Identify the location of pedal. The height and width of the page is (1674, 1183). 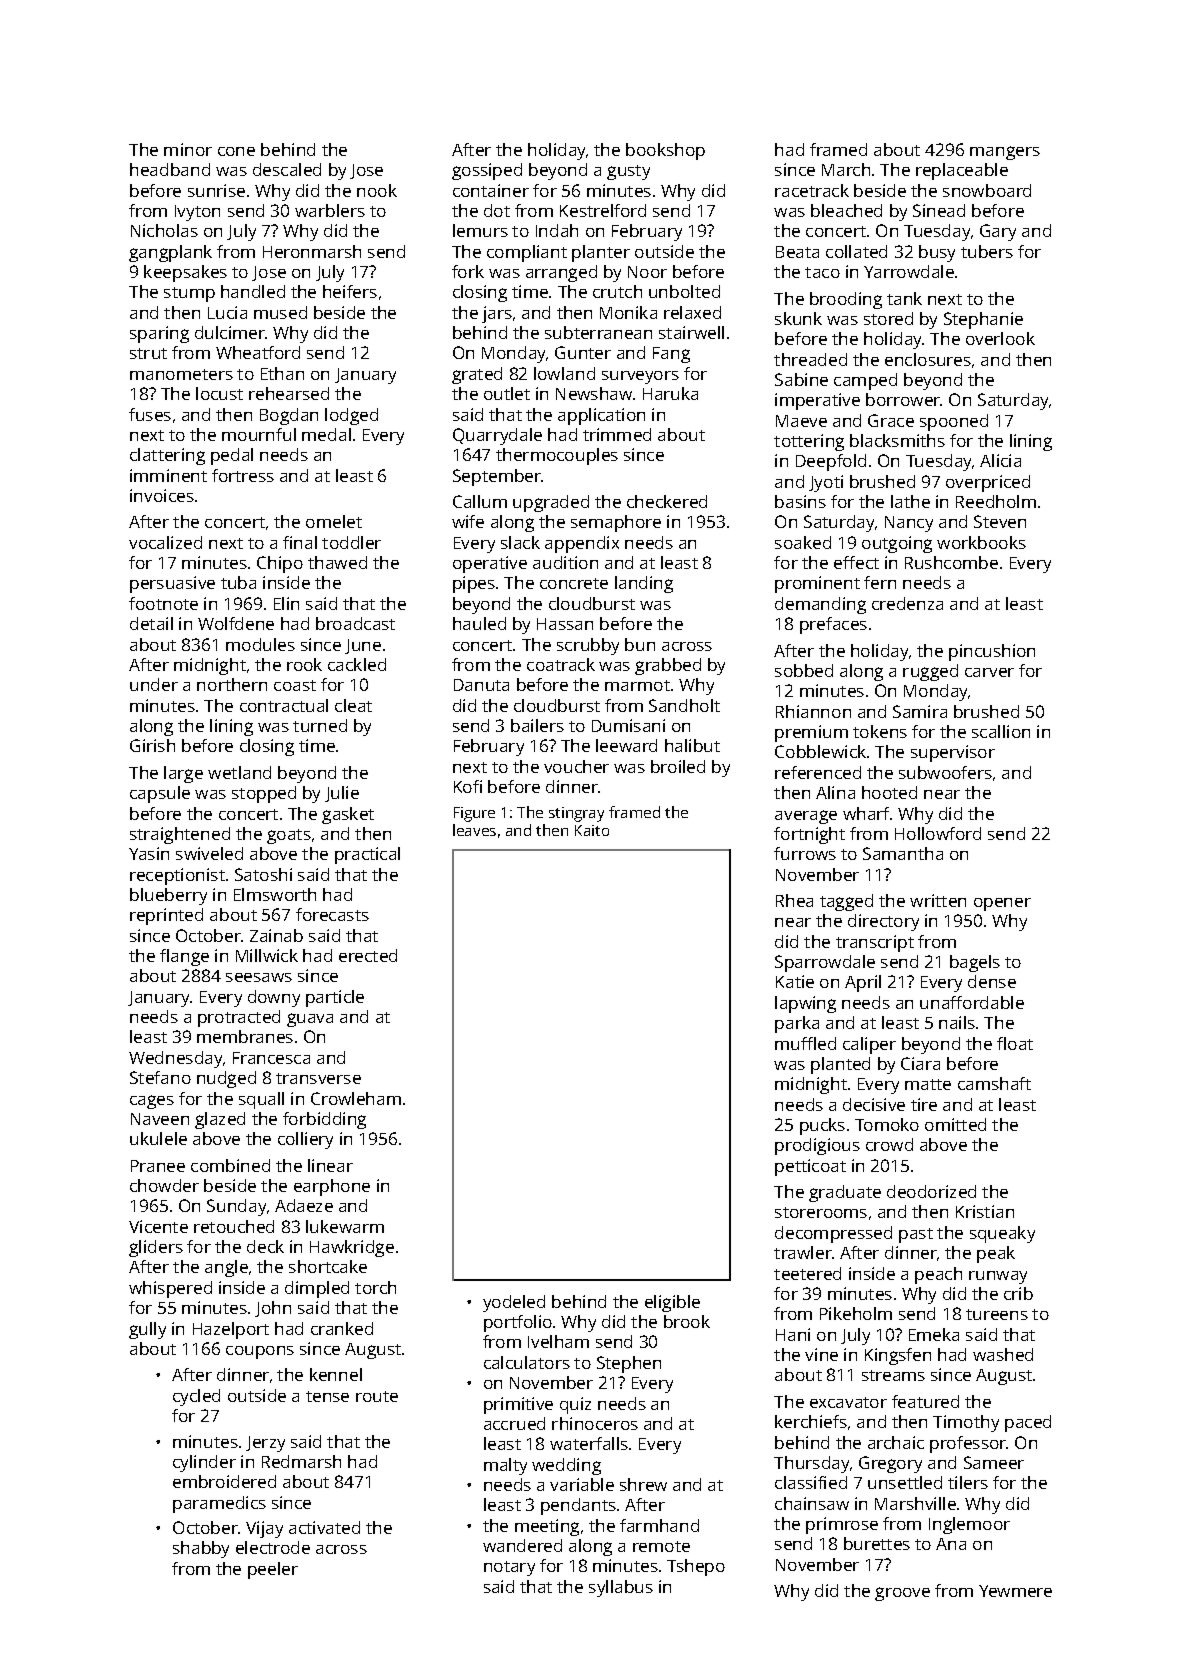
(232, 456).
